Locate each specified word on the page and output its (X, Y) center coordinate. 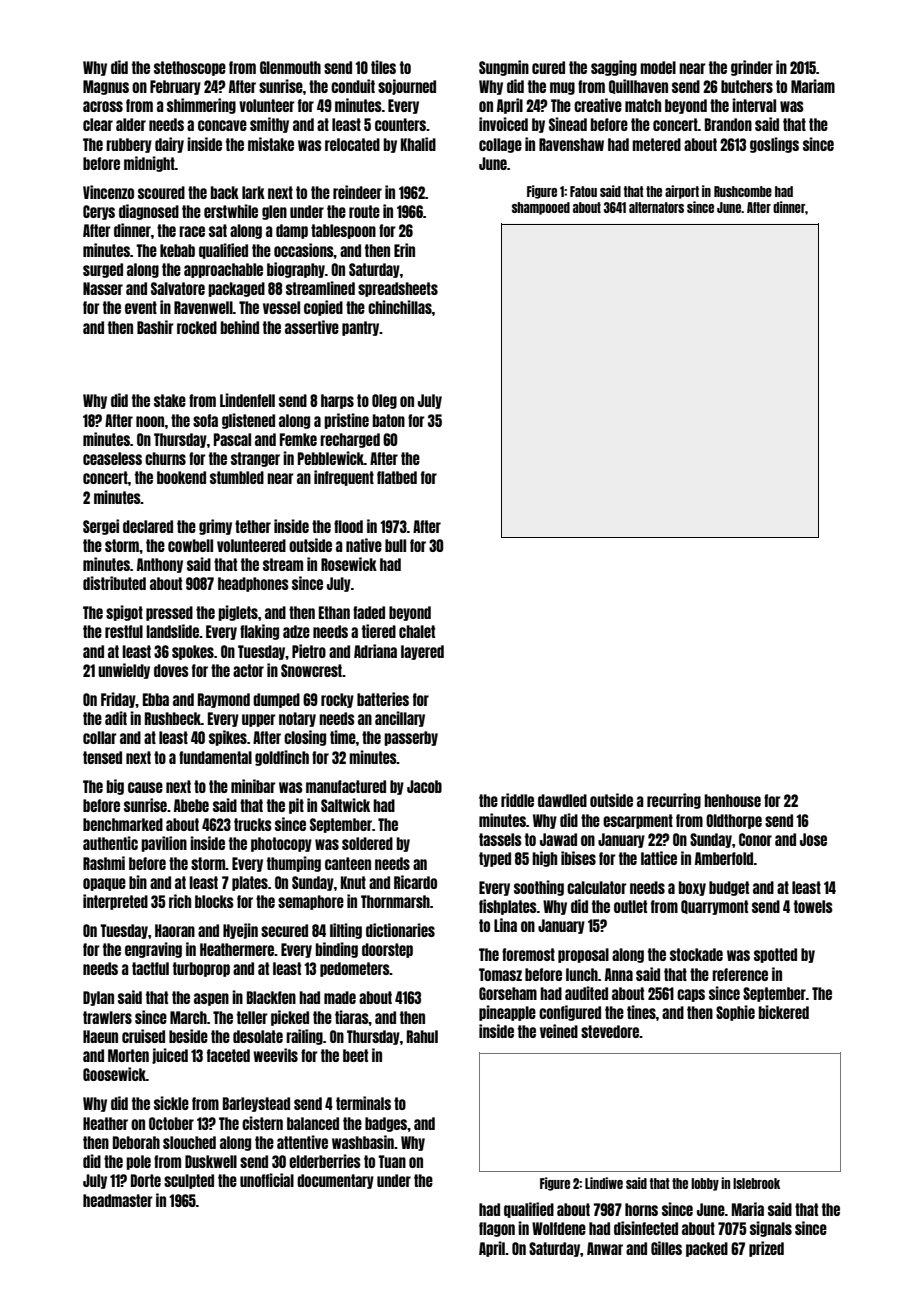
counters (400, 124)
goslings (774, 145)
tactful (150, 968)
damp (292, 231)
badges (386, 1124)
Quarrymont (714, 907)
